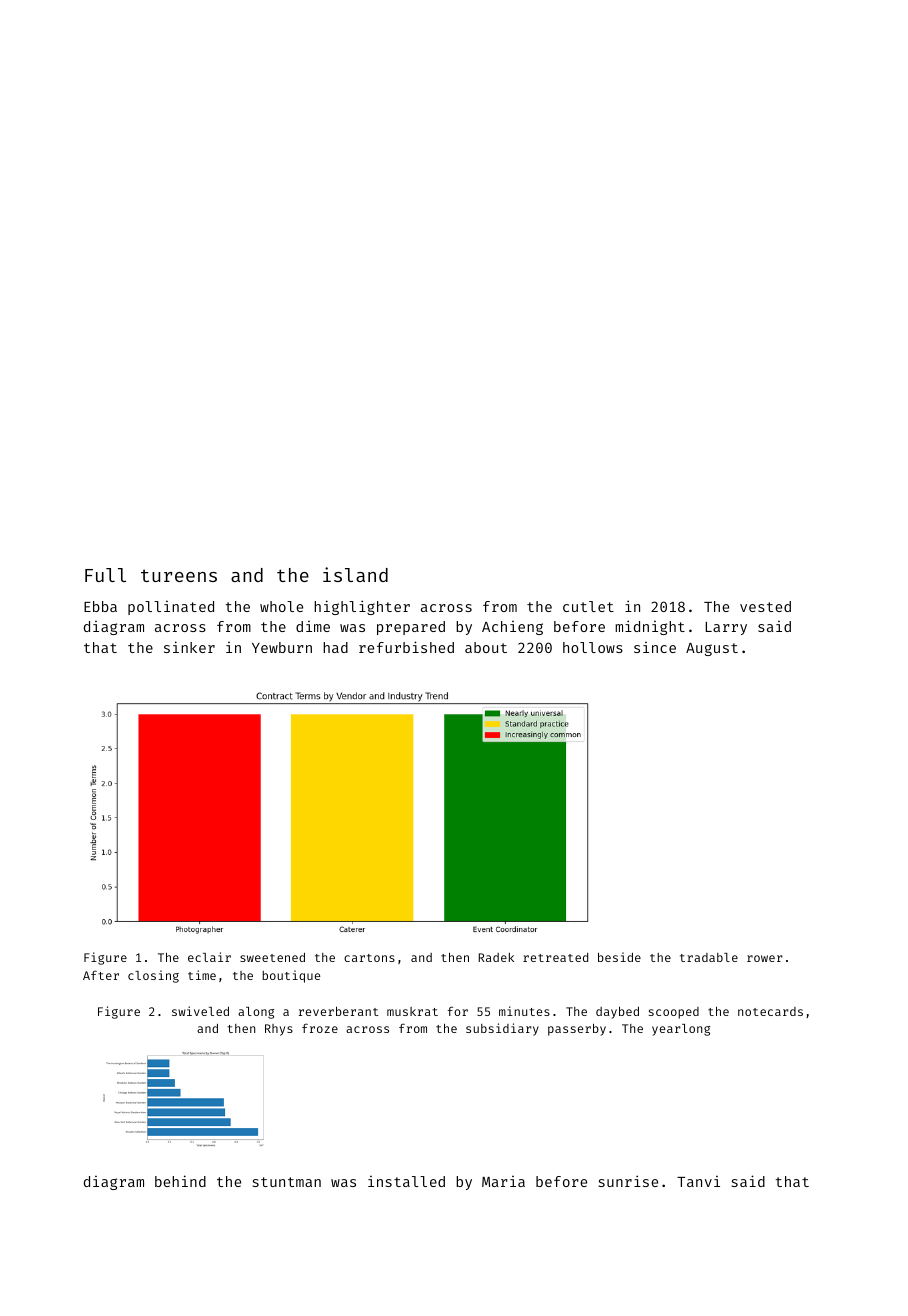 The width and height of the page is (908, 1316). What do you see at coordinates (279, 1030) in the page?
I see `Rhys` at bounding box center [279, 1030].
